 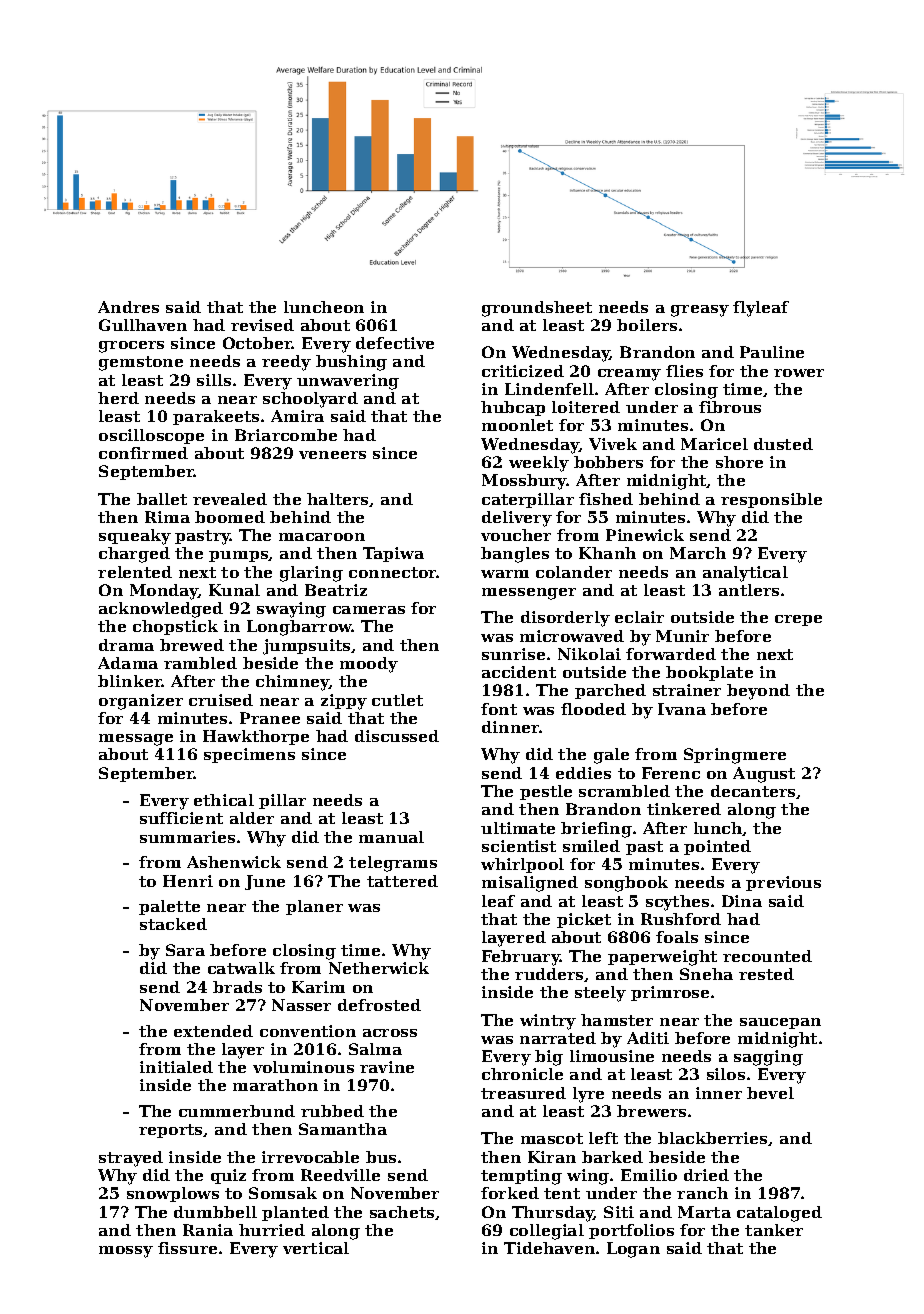 I want to click on rested, so click(x=766, y=974).
